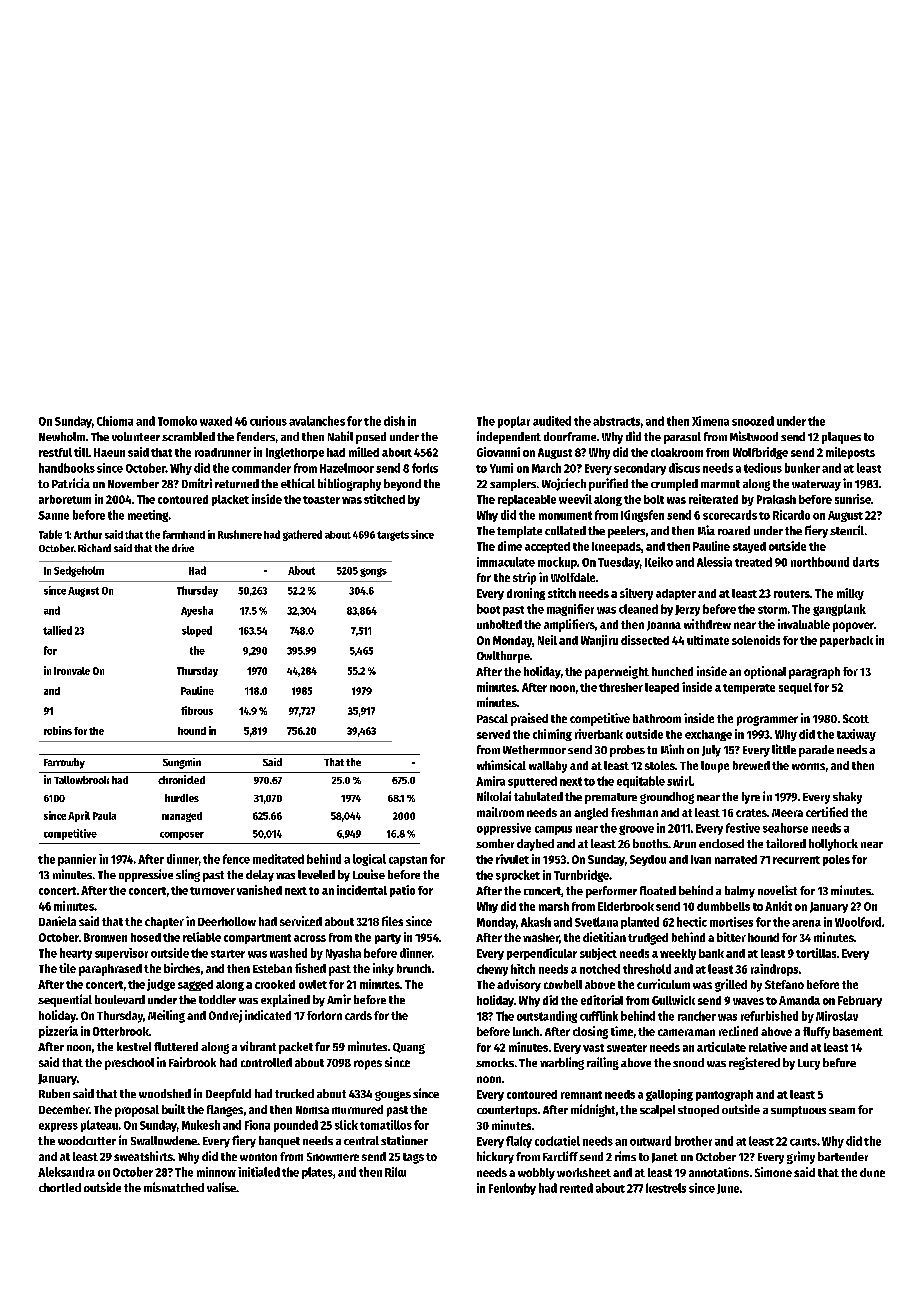 This image has height=1308, width=924. I want to click on popover, so click(853, 627).
